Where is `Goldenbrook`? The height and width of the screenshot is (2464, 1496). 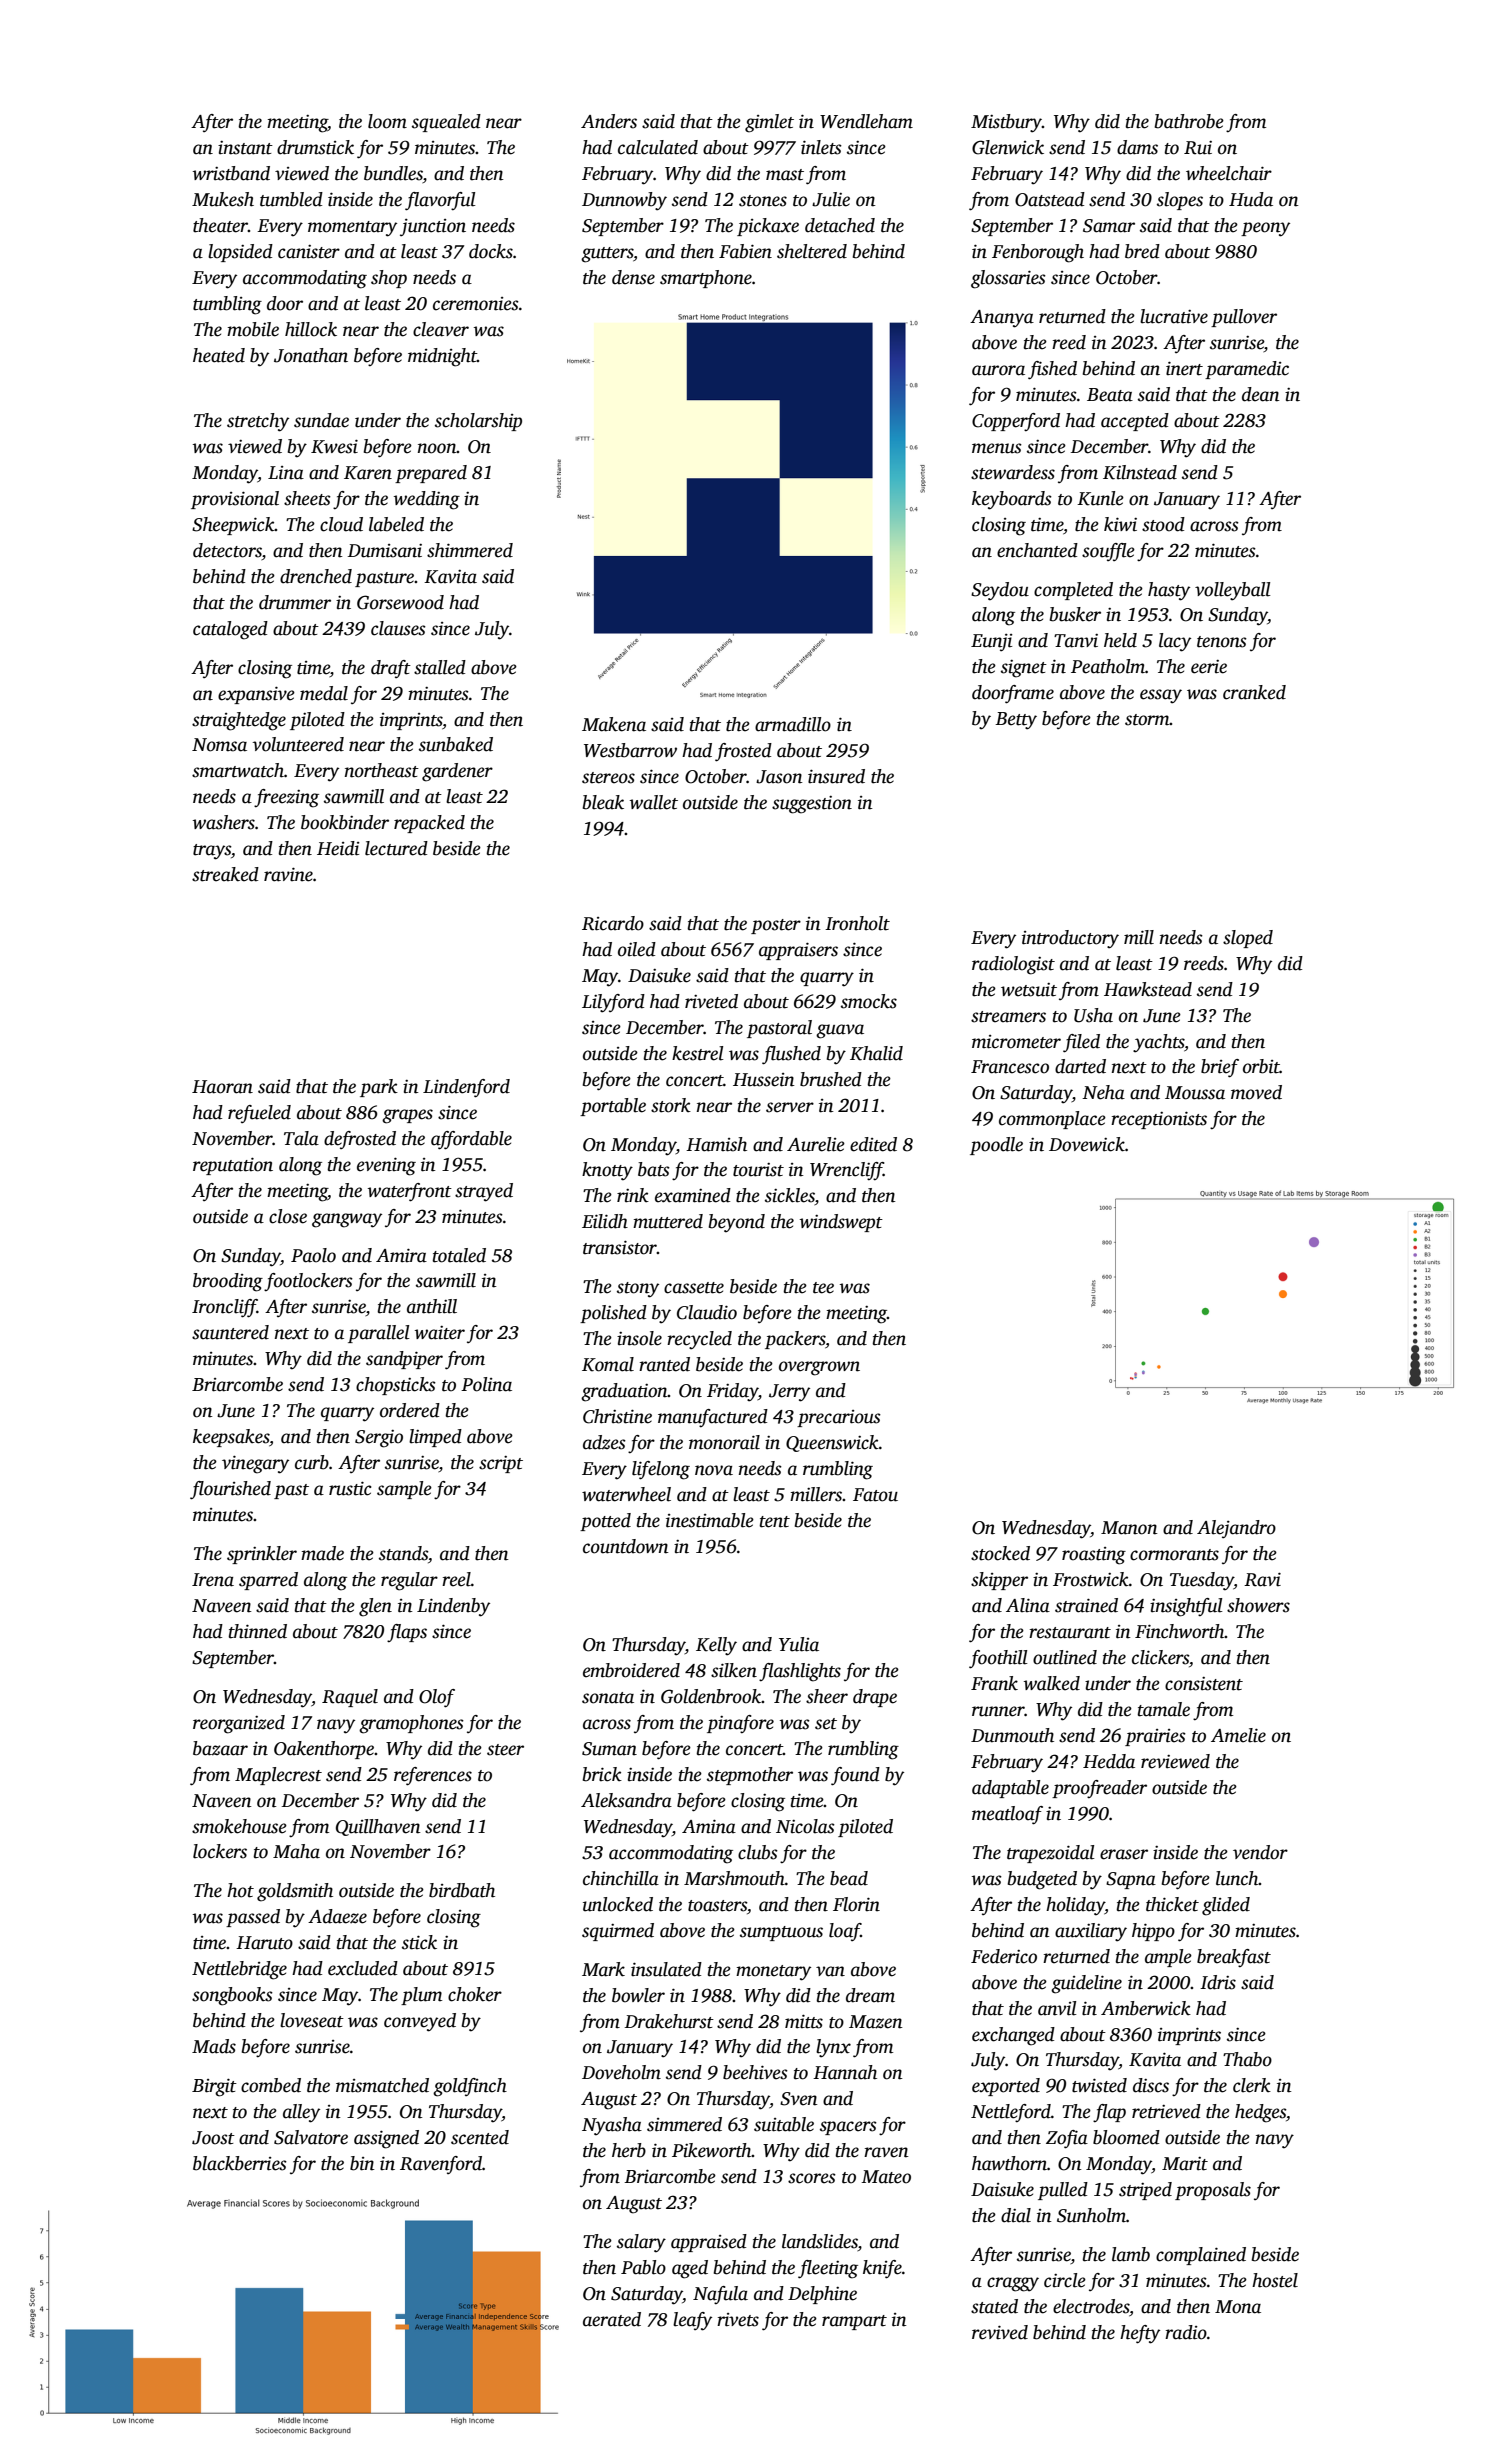 Goldenbrook is located at coordinates (711, 1696).
